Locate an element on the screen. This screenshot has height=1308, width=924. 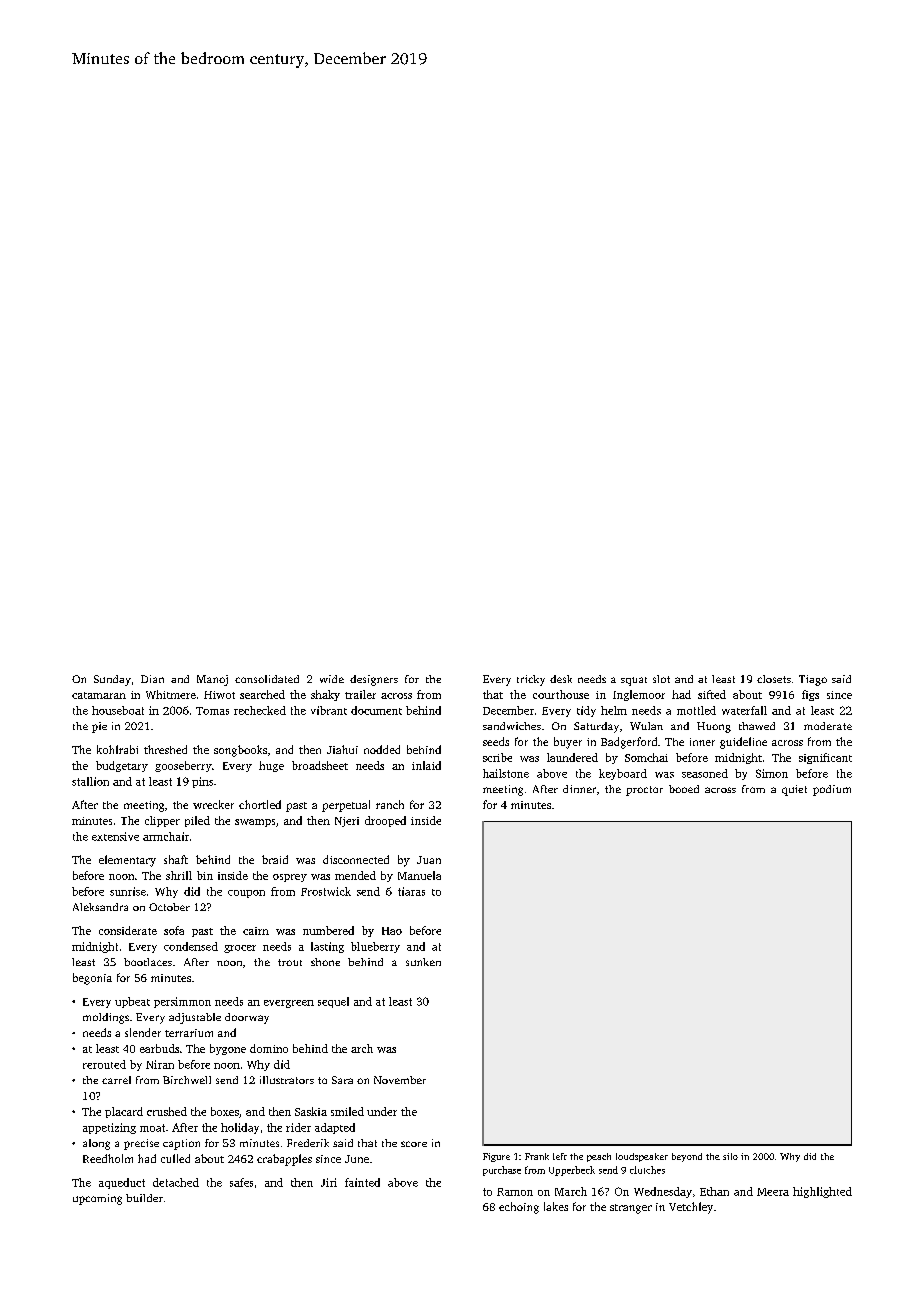
echoing is located at coordinates (519, 1208).
